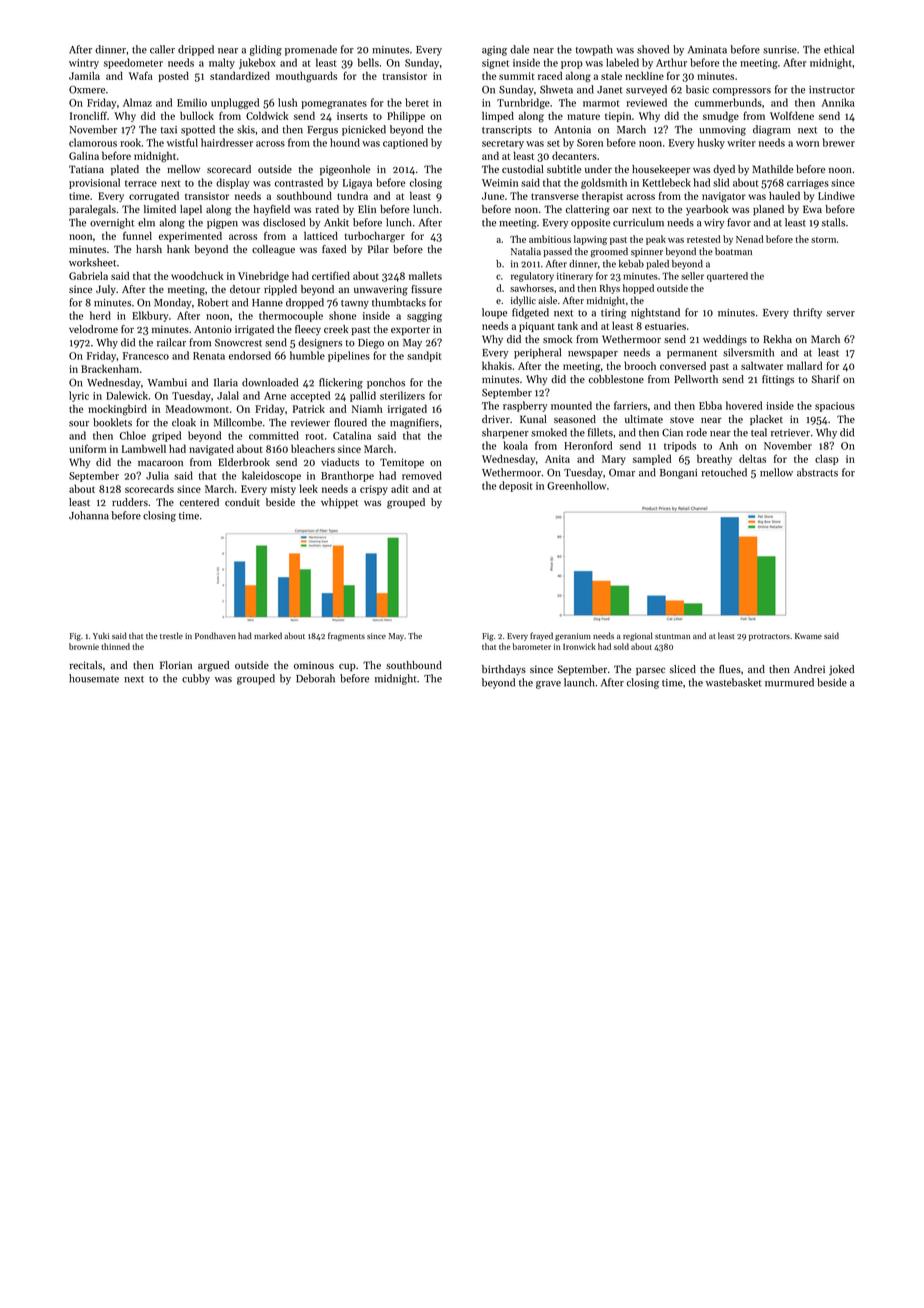  What do you see at coordinates (494, 51) in the document?
I see `aging` at bounding box center [494, 51].
